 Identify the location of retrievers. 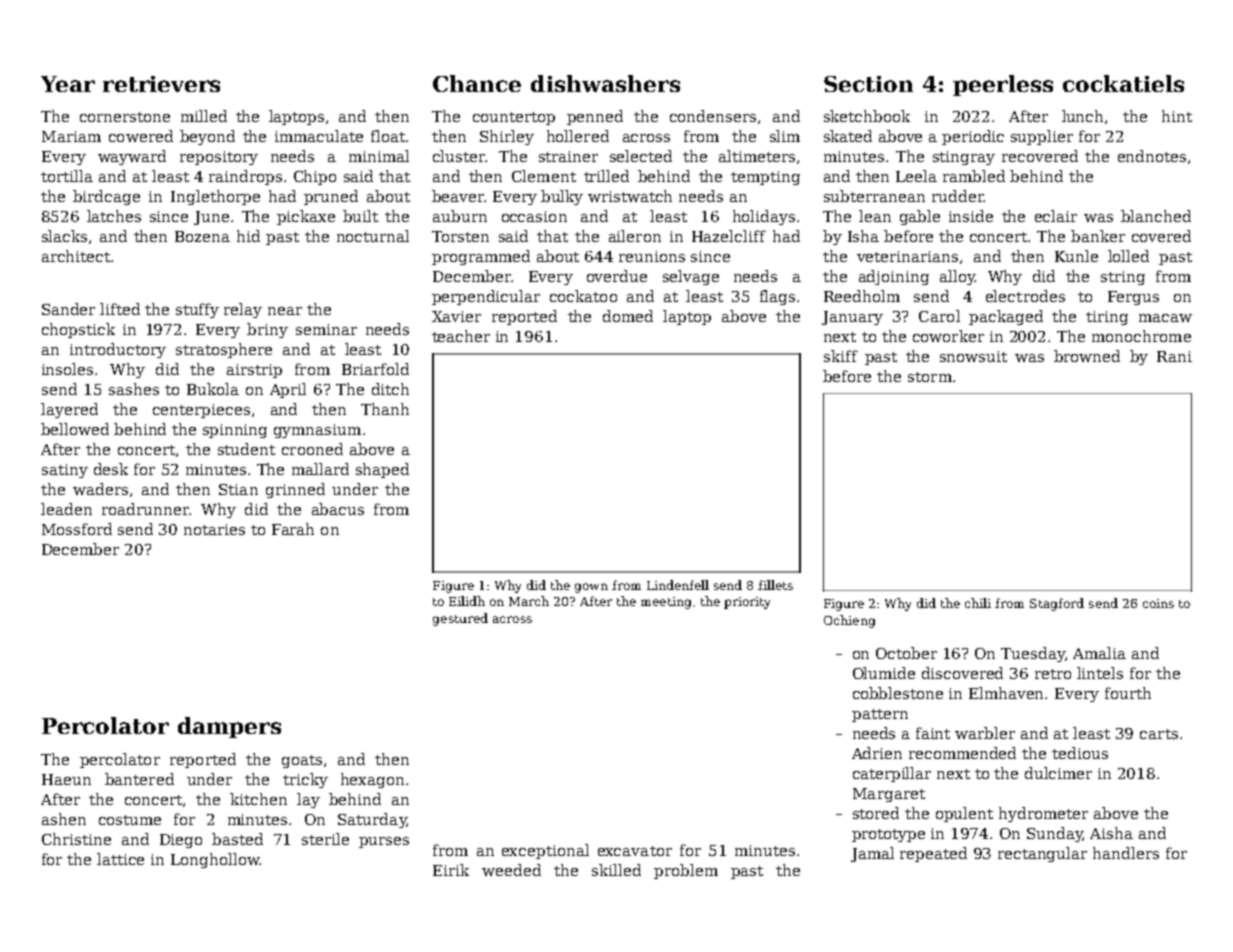
(161, 84).
